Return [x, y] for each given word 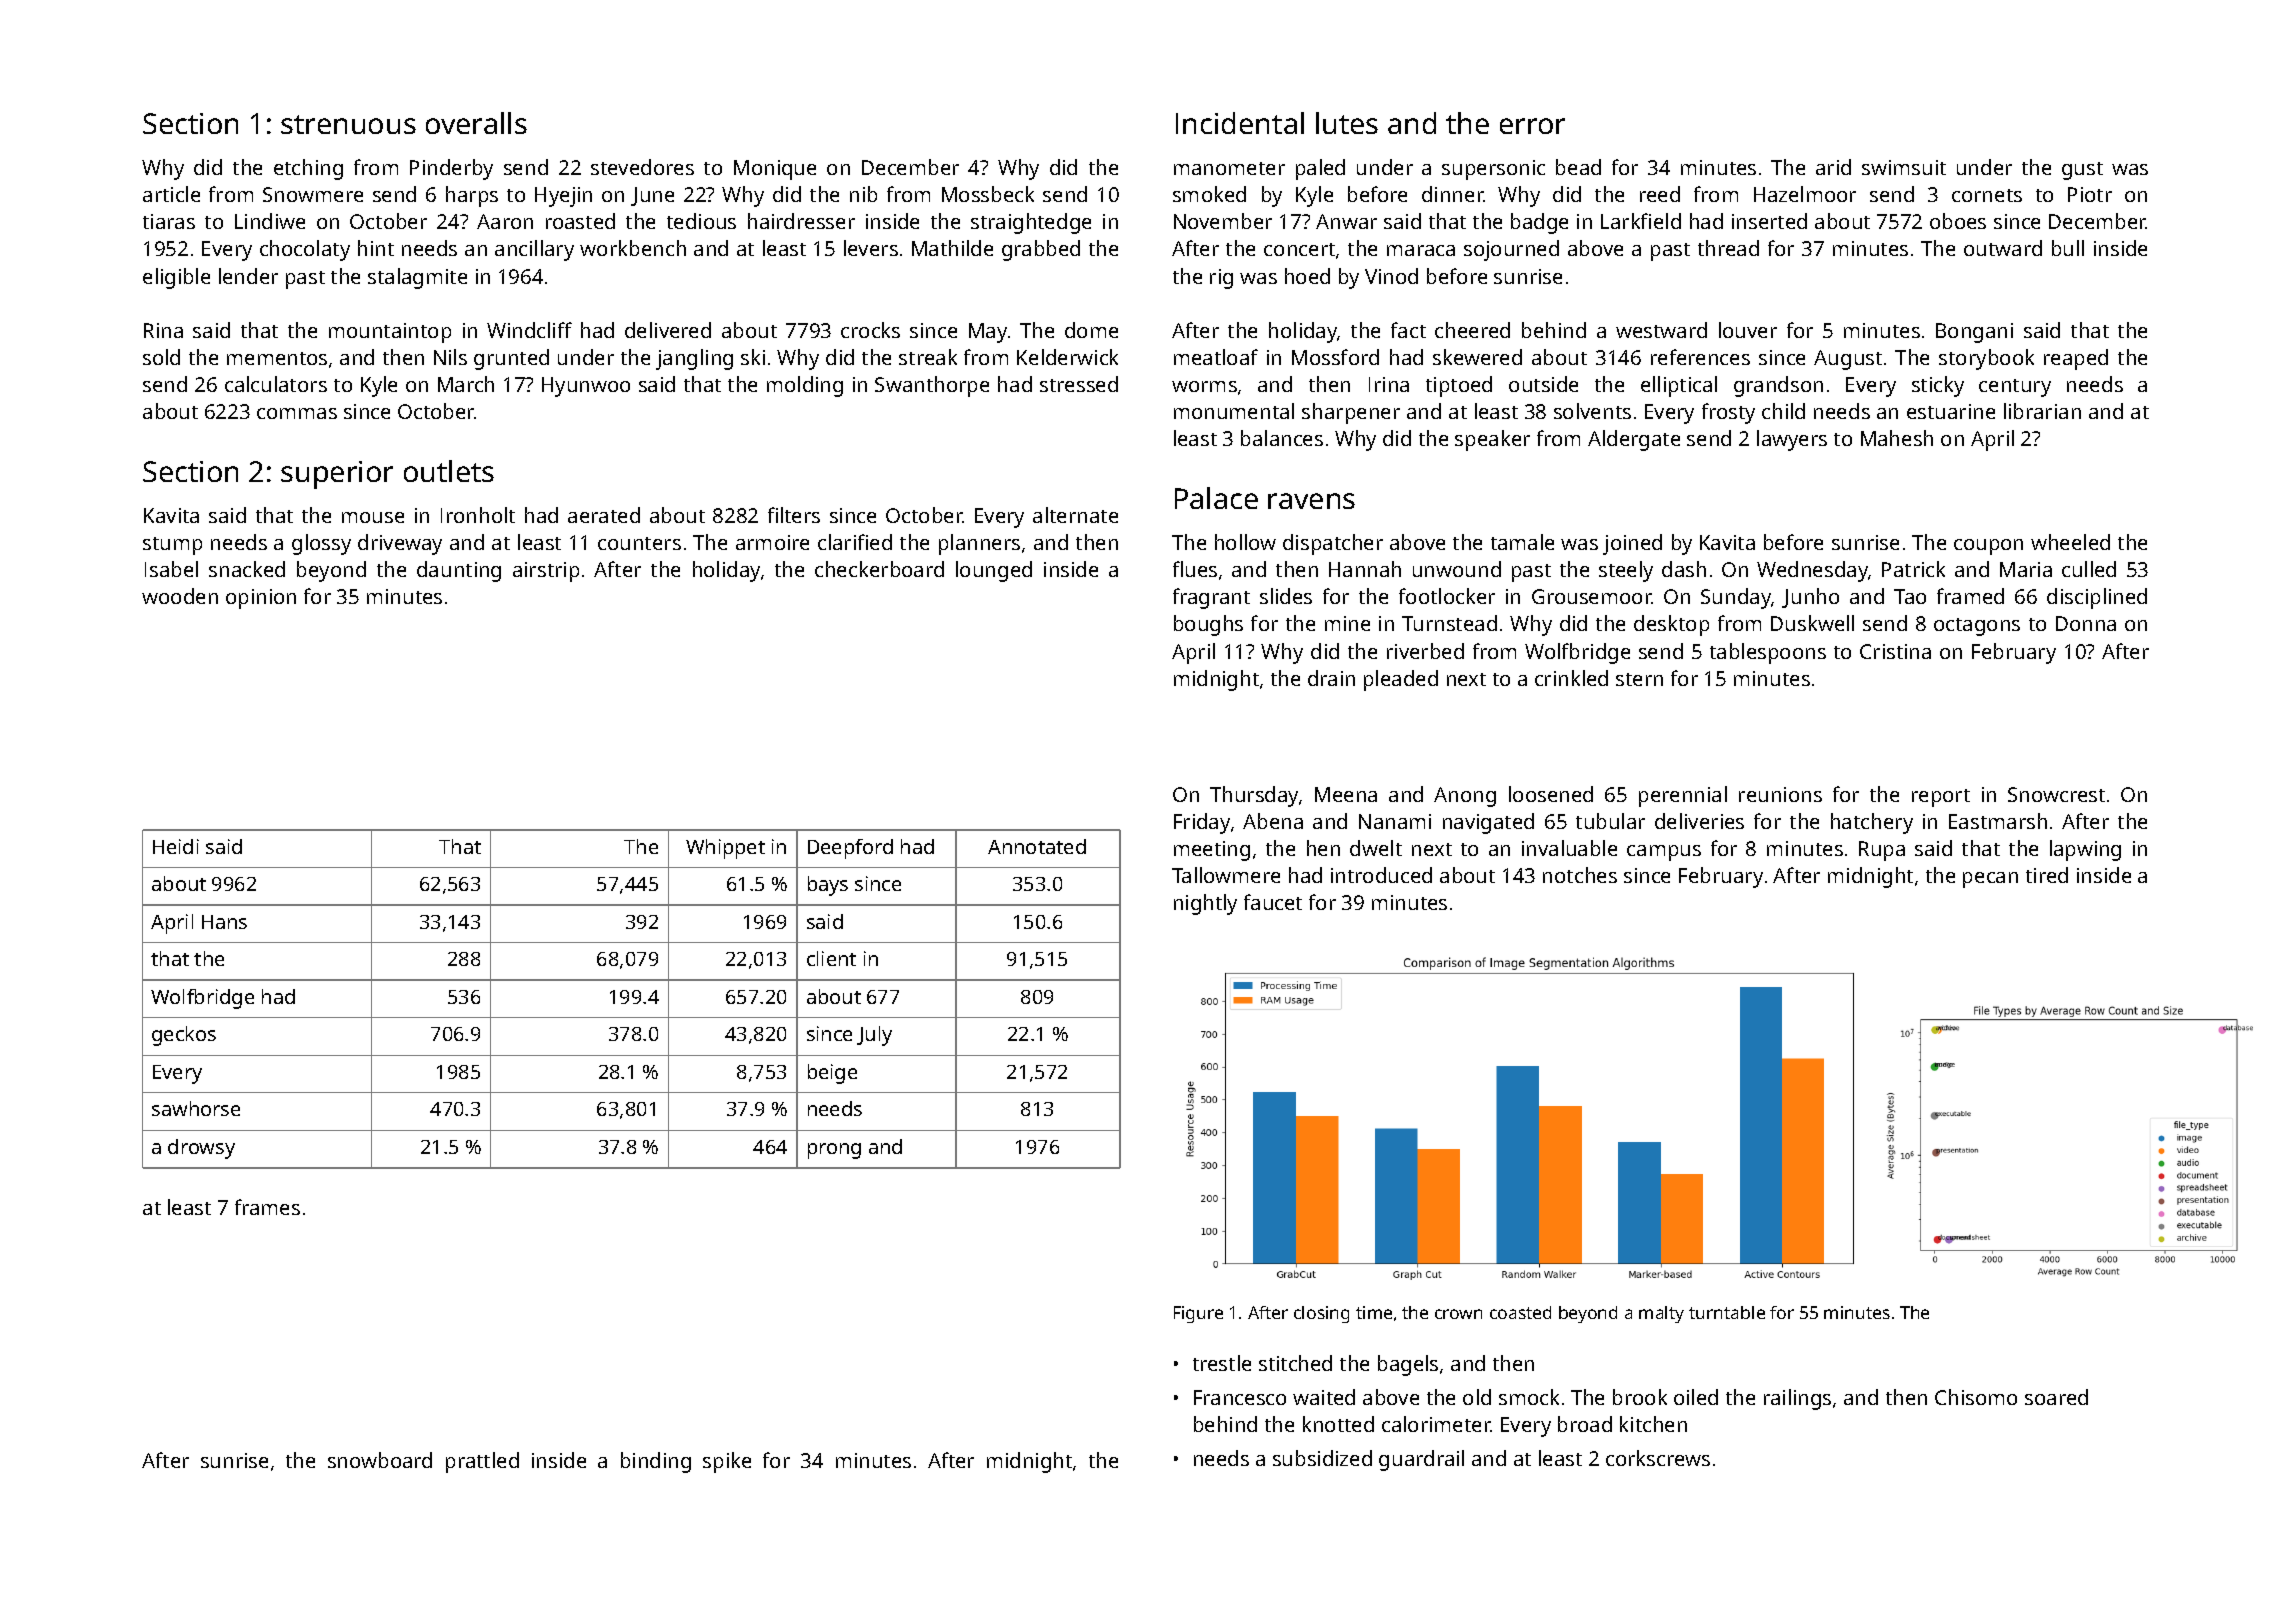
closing [1321, 1314]
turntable [1727, 1312]
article [171, 194]
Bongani [1974, 333]
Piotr [2090, 194]
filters [794, 515]
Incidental [1240, 123]
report [1941, 798]
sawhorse [196, 1108]
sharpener [1351, 413]
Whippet [725, 849]
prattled [482, 1462]
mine [1347, 623]
